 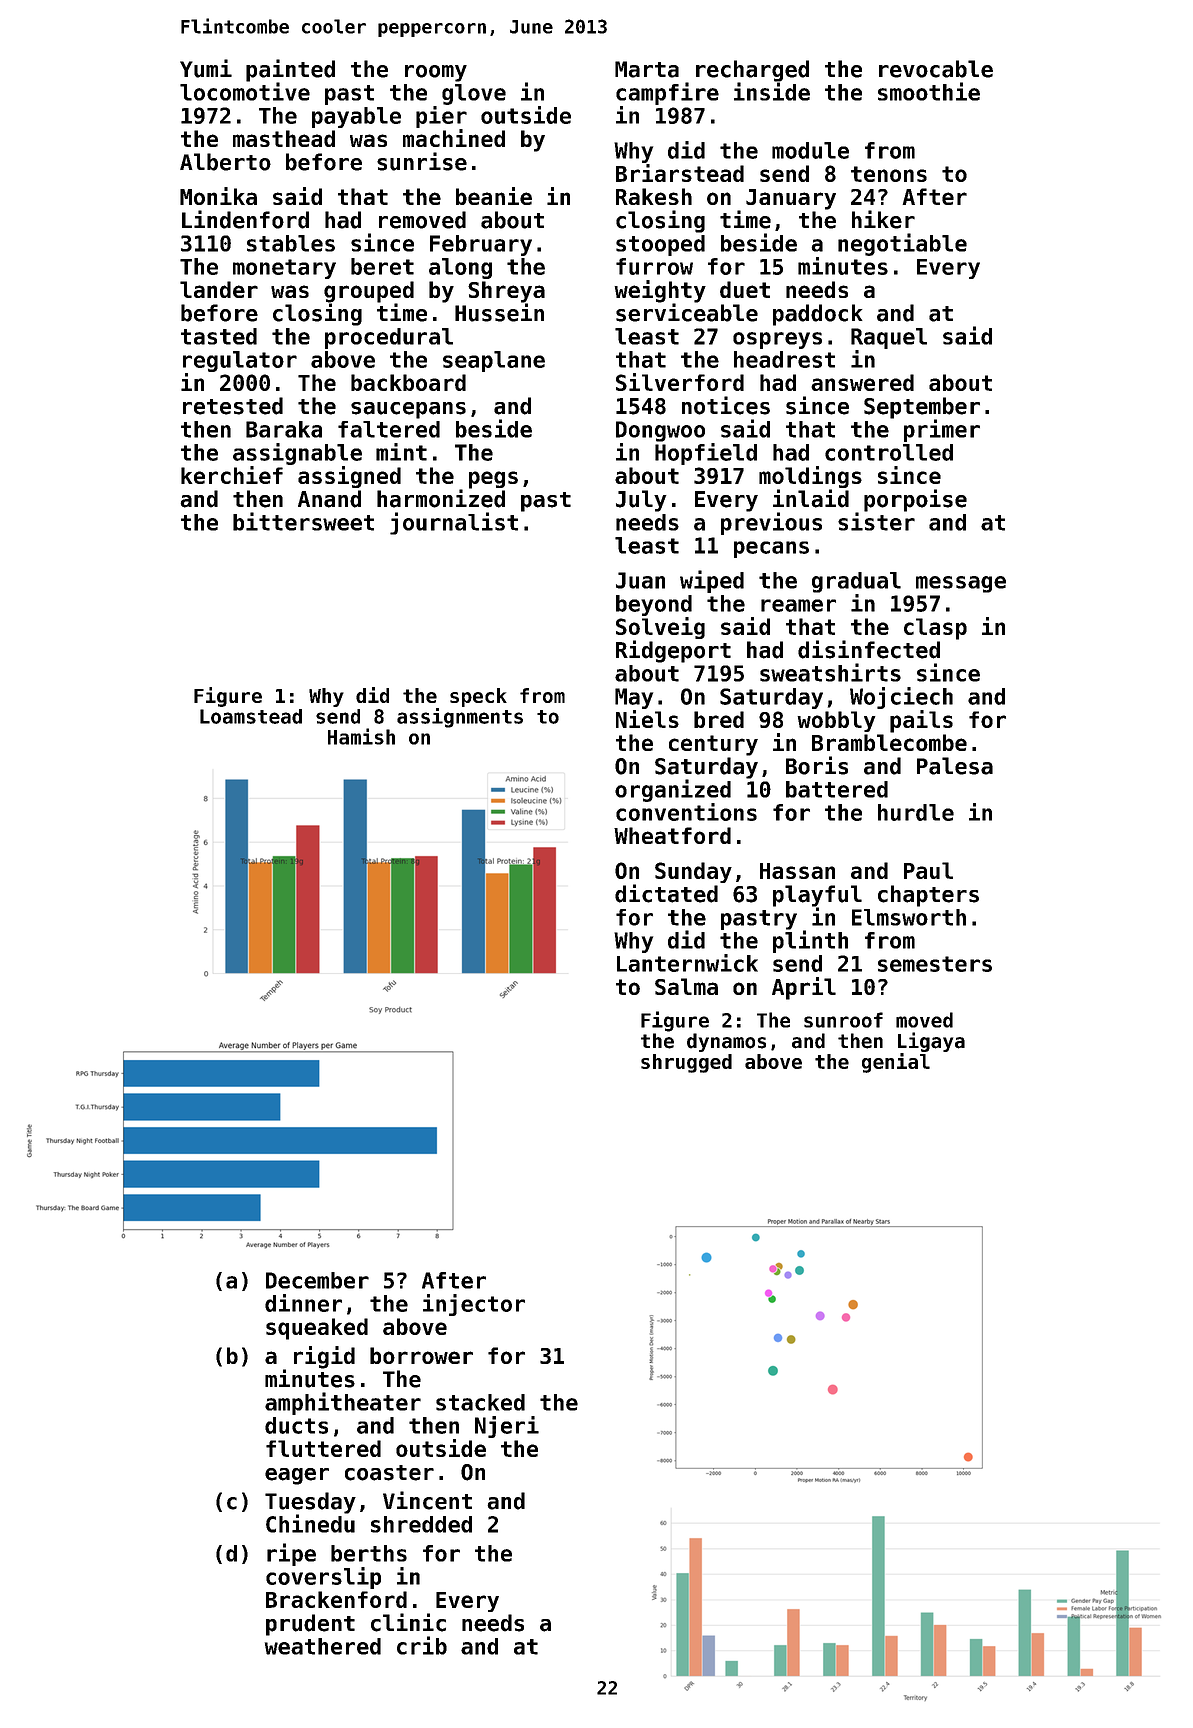 I want to click on kerchief, so click(x=232, y=475).
